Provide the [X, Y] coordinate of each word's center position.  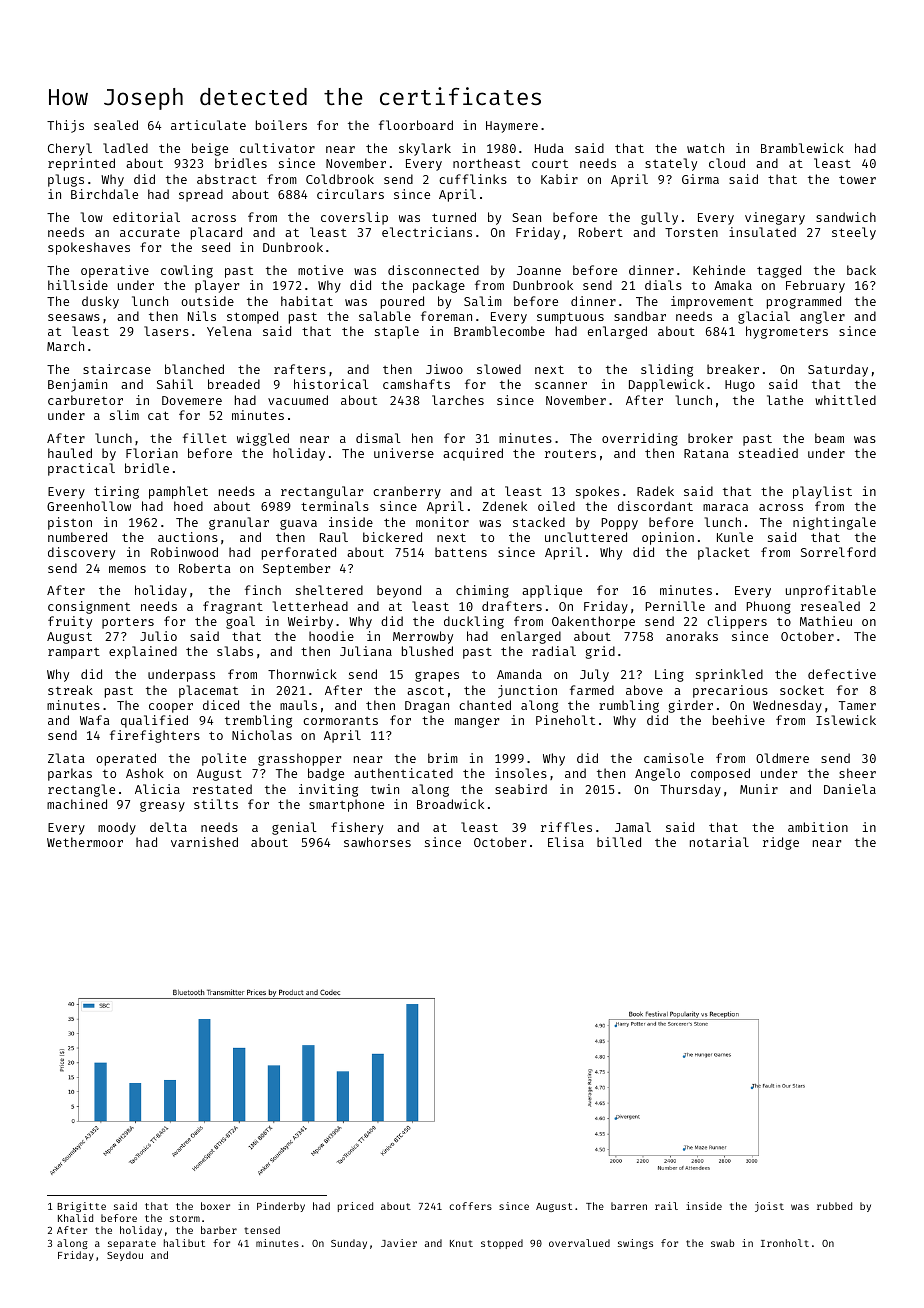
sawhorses [377, 842]
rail [666, 1206]
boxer [215, 1206]
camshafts [416, 384]
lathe [785, 400]
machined [77, 804]
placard [216, 233]
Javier [399, 1243]
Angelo [657, 774]
